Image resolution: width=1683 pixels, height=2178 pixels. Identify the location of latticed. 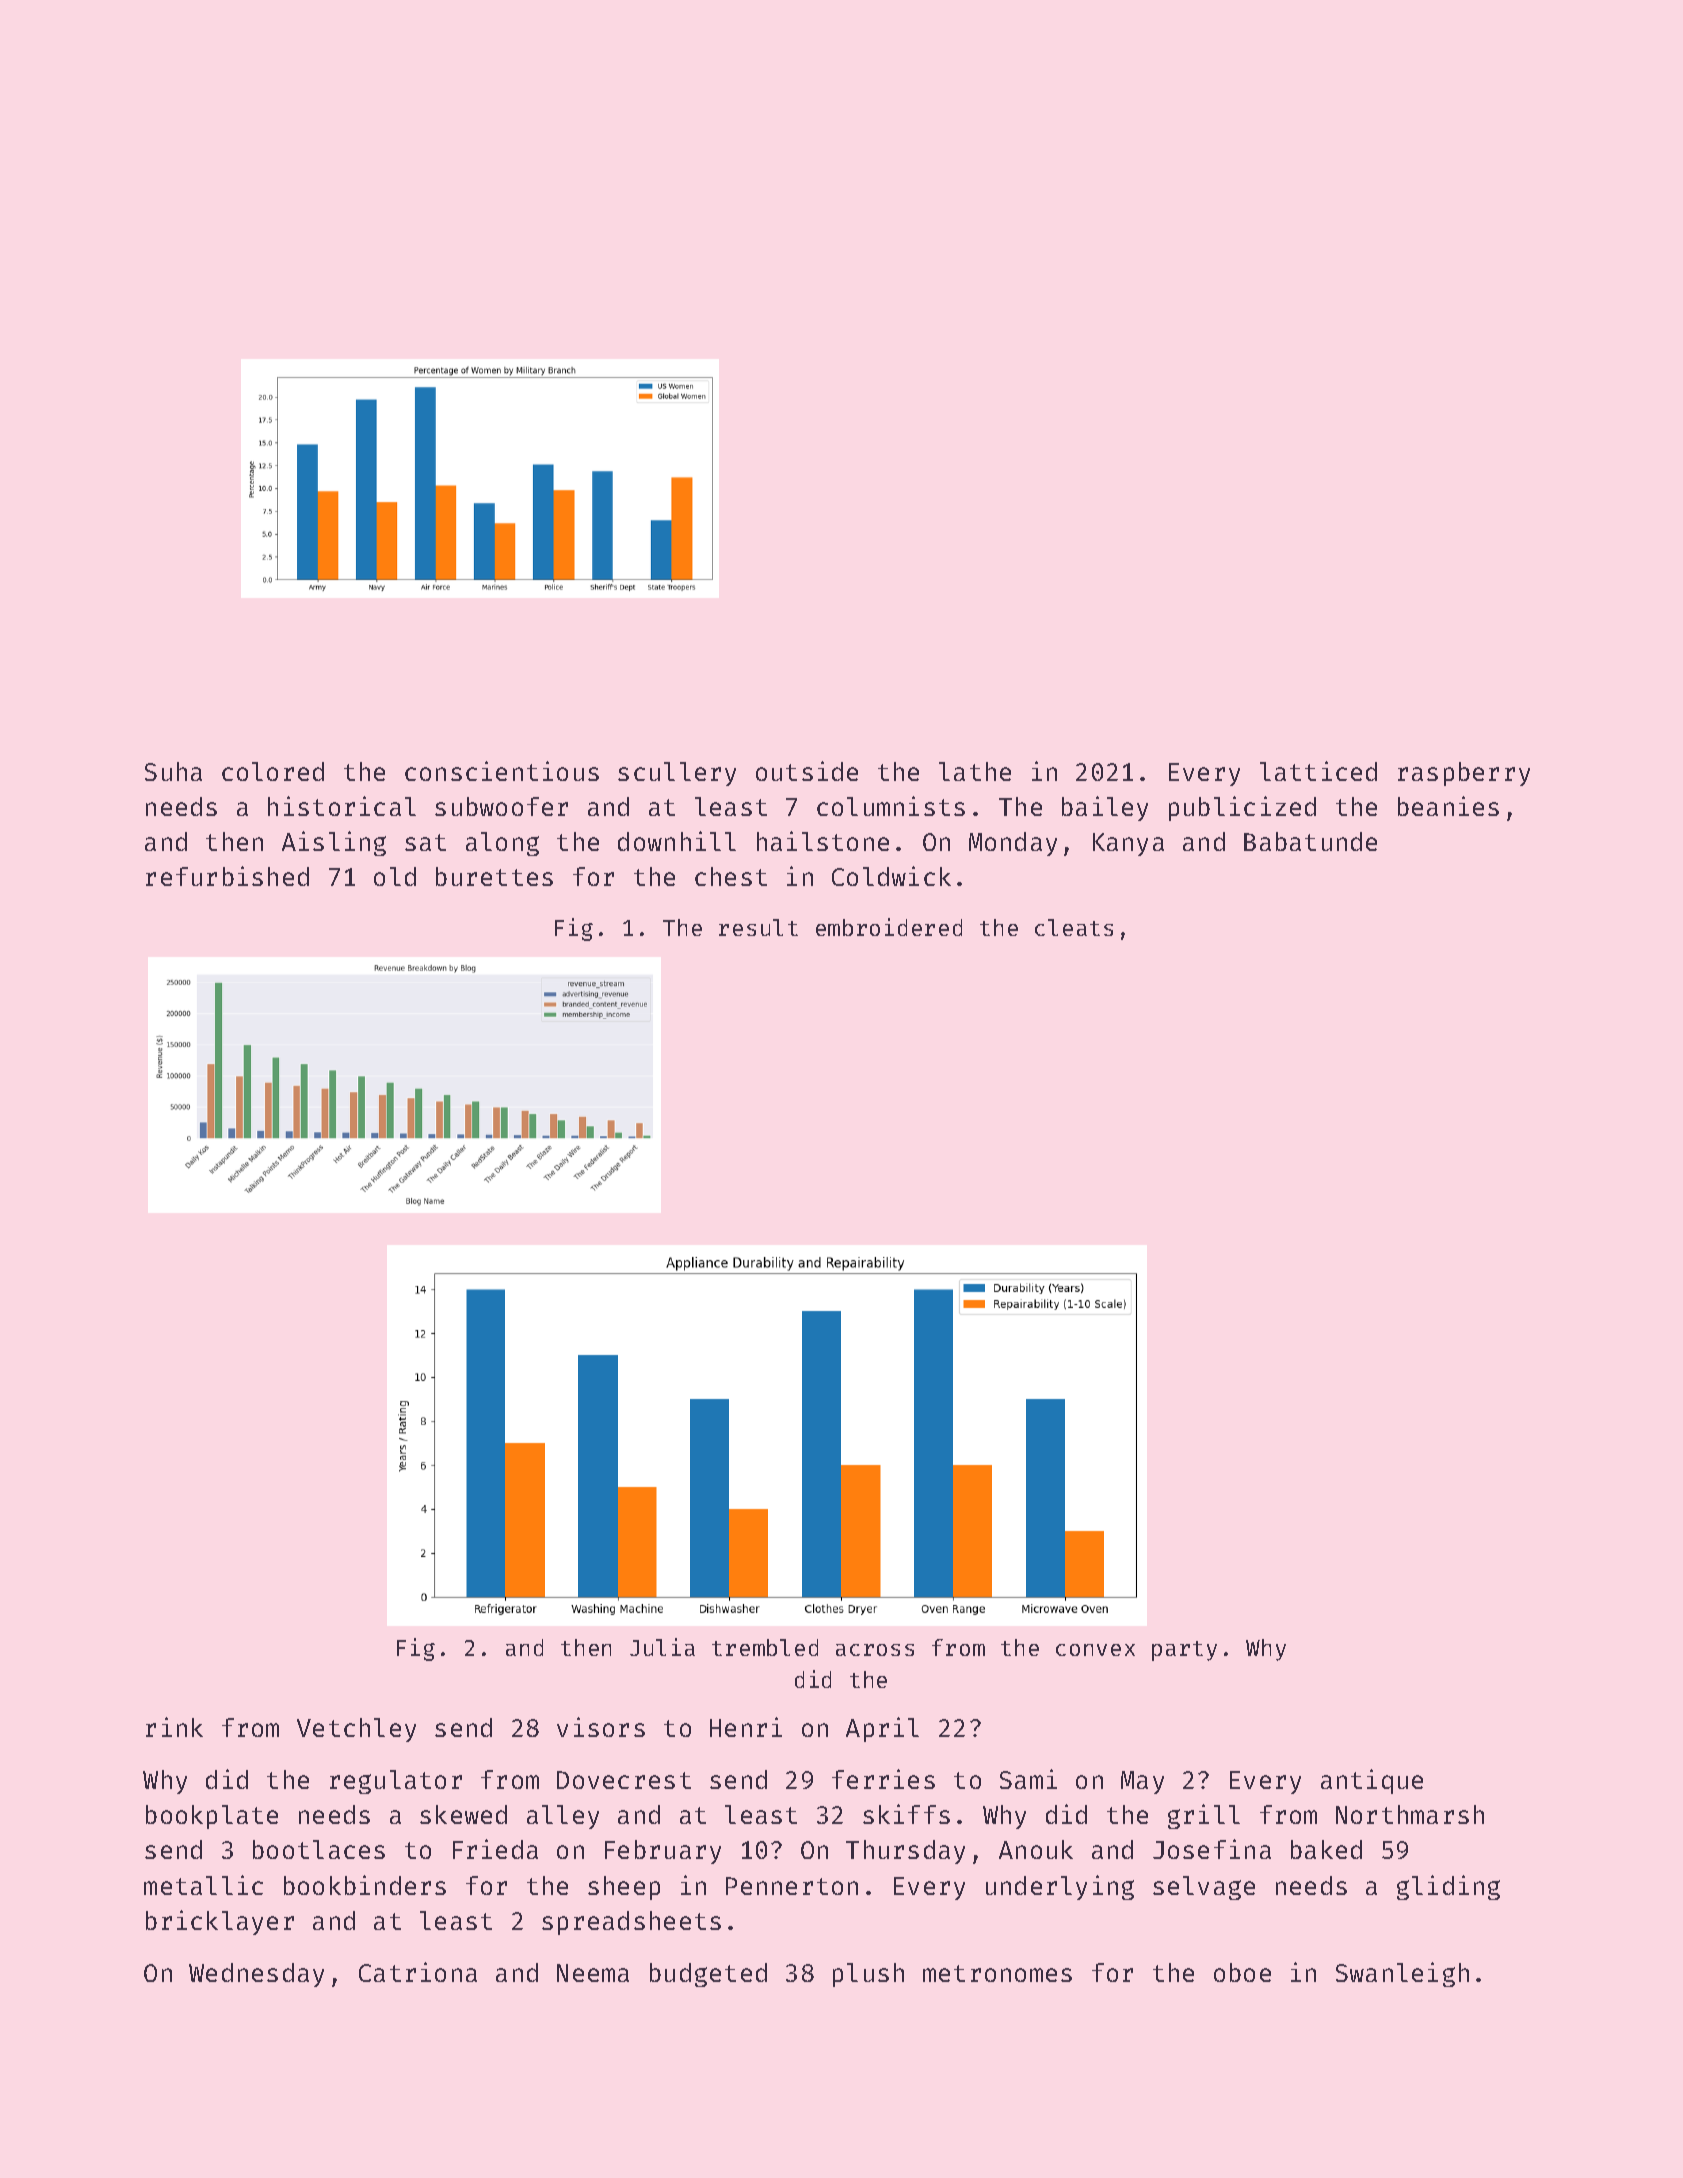
(1318, 771).
